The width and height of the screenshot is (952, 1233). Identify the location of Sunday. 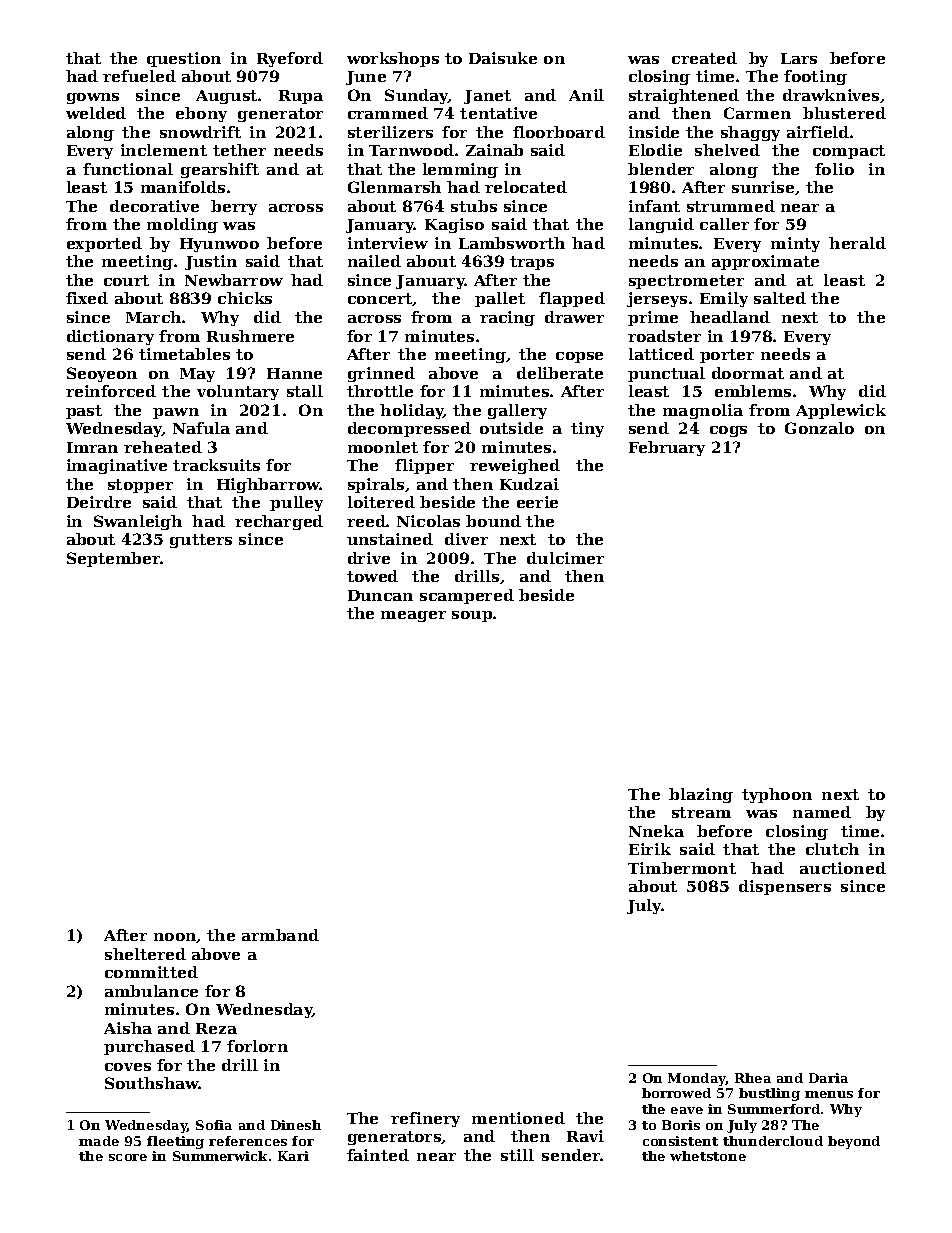
(416, 96).
